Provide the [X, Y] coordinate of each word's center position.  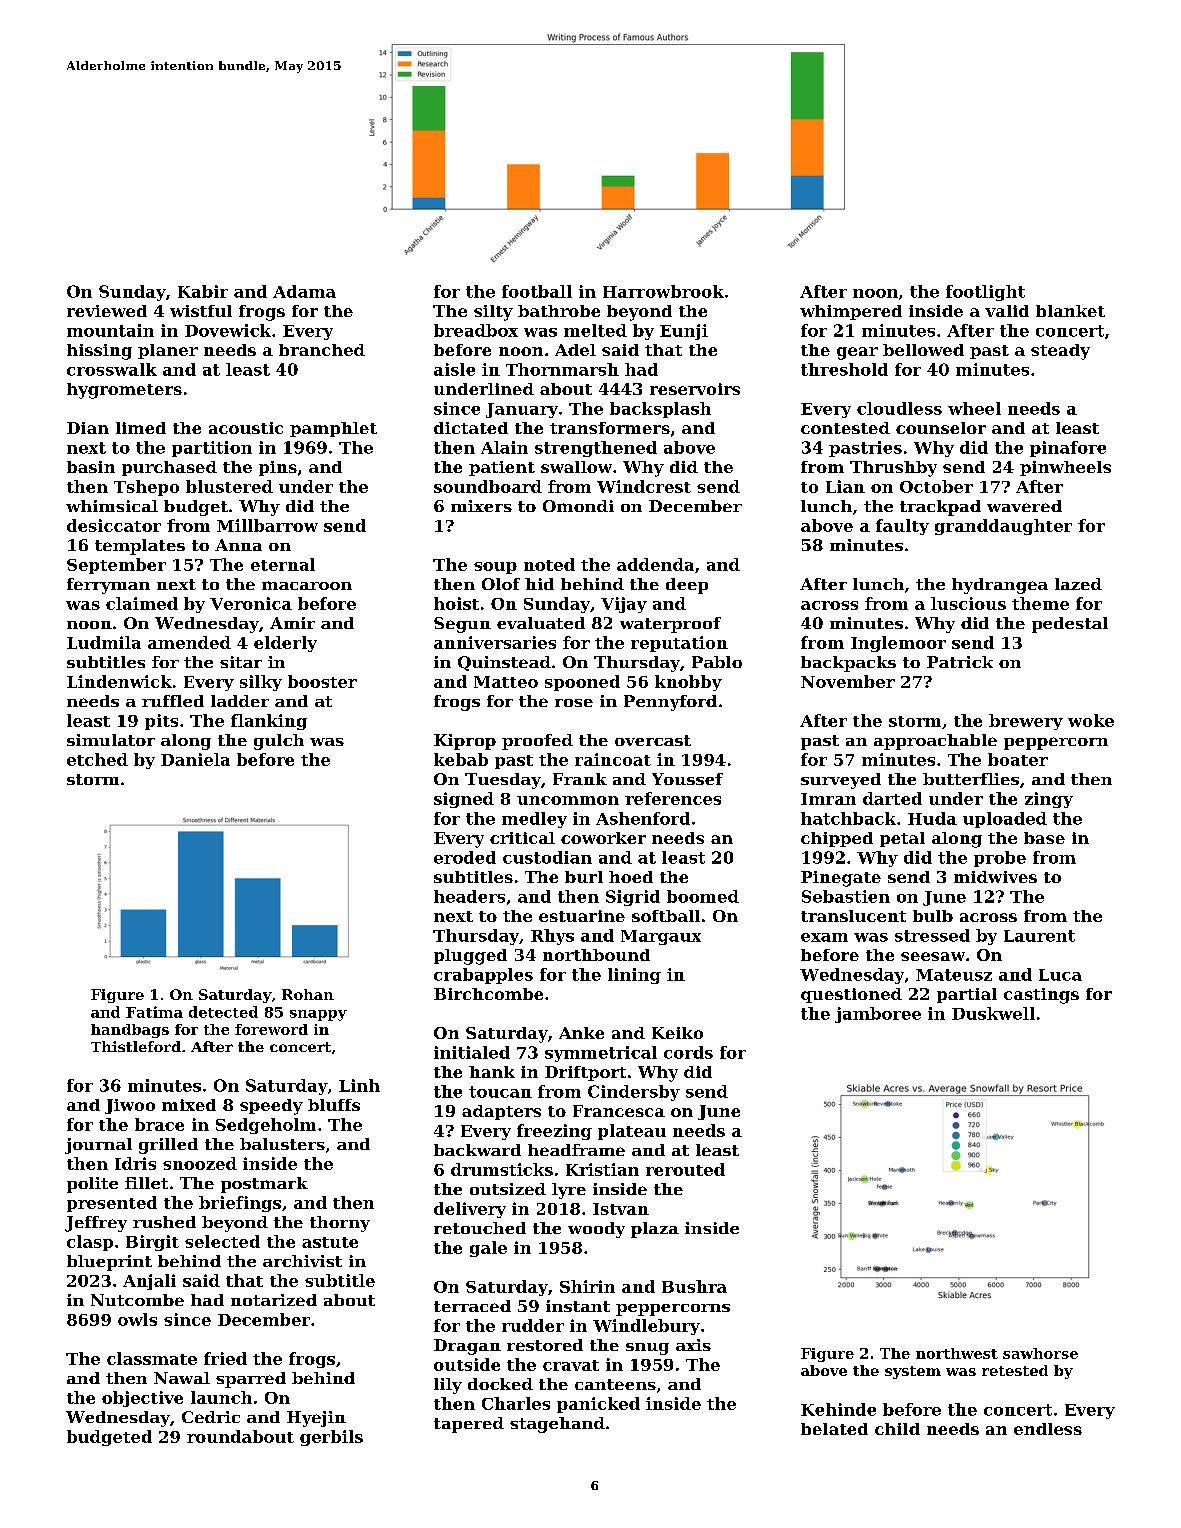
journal [98, 1146]
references [673, 798]
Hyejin [316, 1419]
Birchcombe [488, 994]
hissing [99, 352]
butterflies [971, 779]
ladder [240, 701]
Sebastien [846, 896]
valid [1007, 311]
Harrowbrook [663, 291]
